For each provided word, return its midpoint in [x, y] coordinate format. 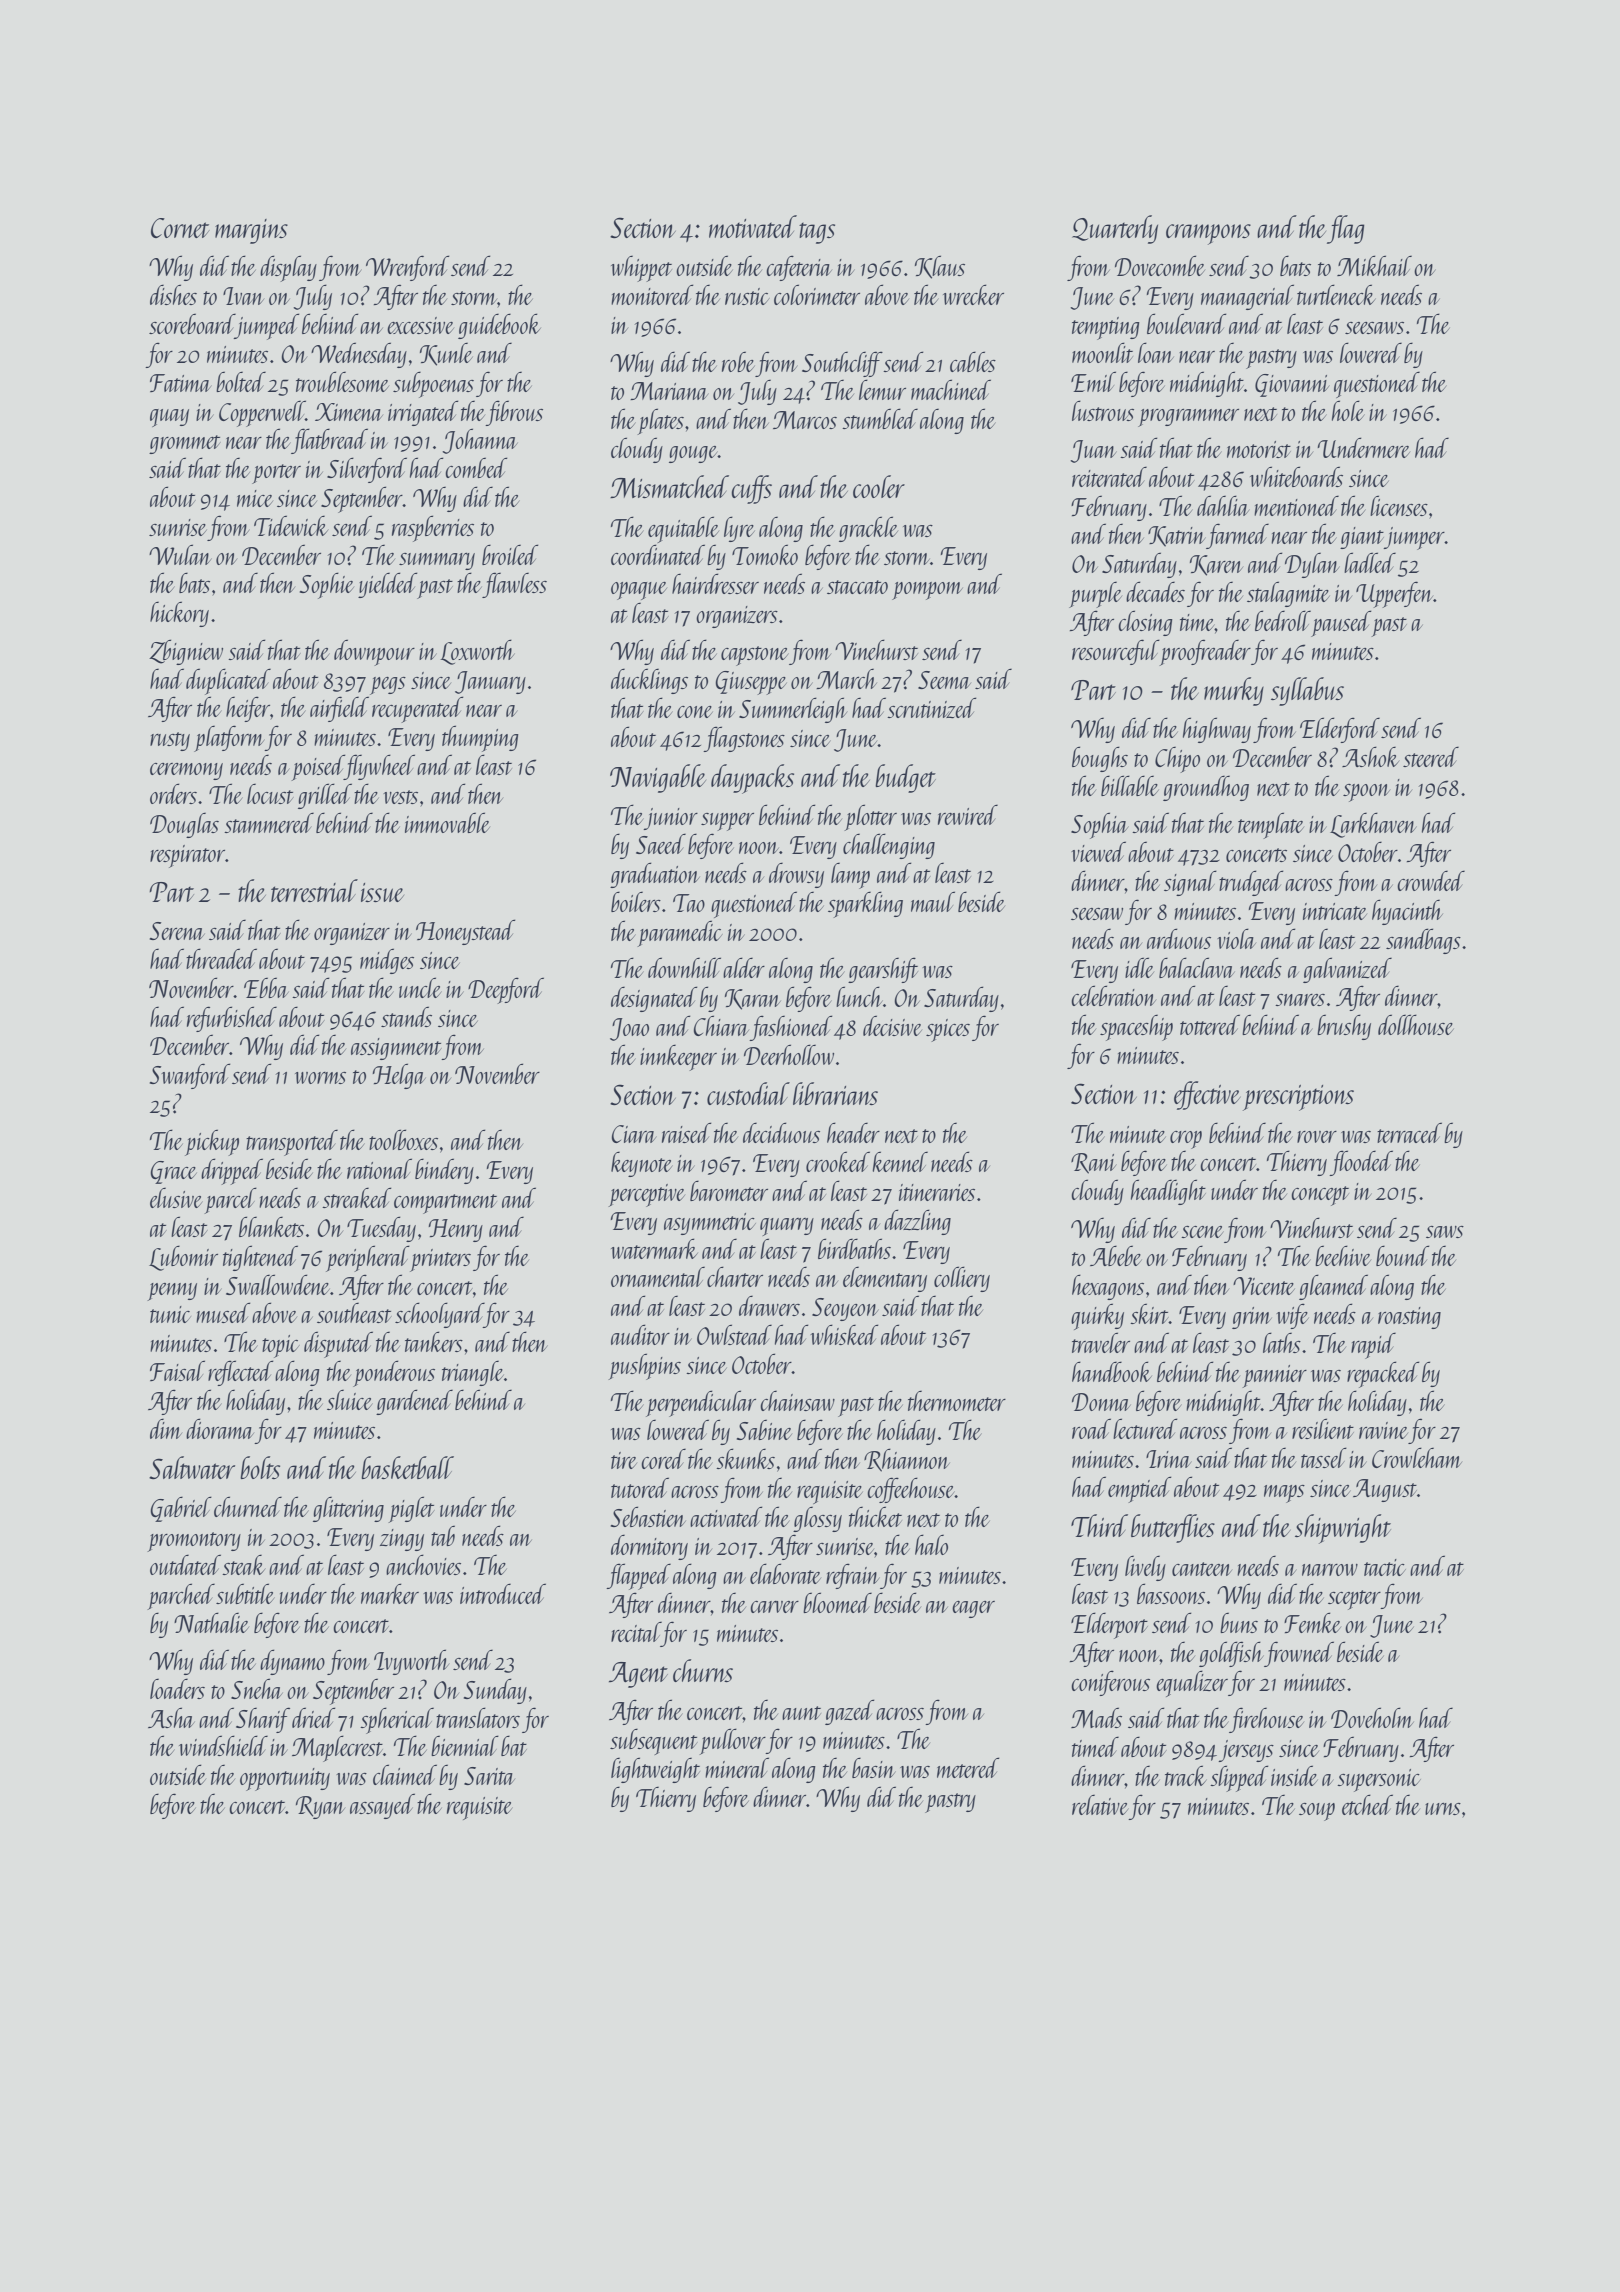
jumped [267, 326]
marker [390, 1593]
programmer [1188, 418]
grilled [325, 796]
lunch [859, 996]
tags [817, 233]
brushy [1344, 1027]
